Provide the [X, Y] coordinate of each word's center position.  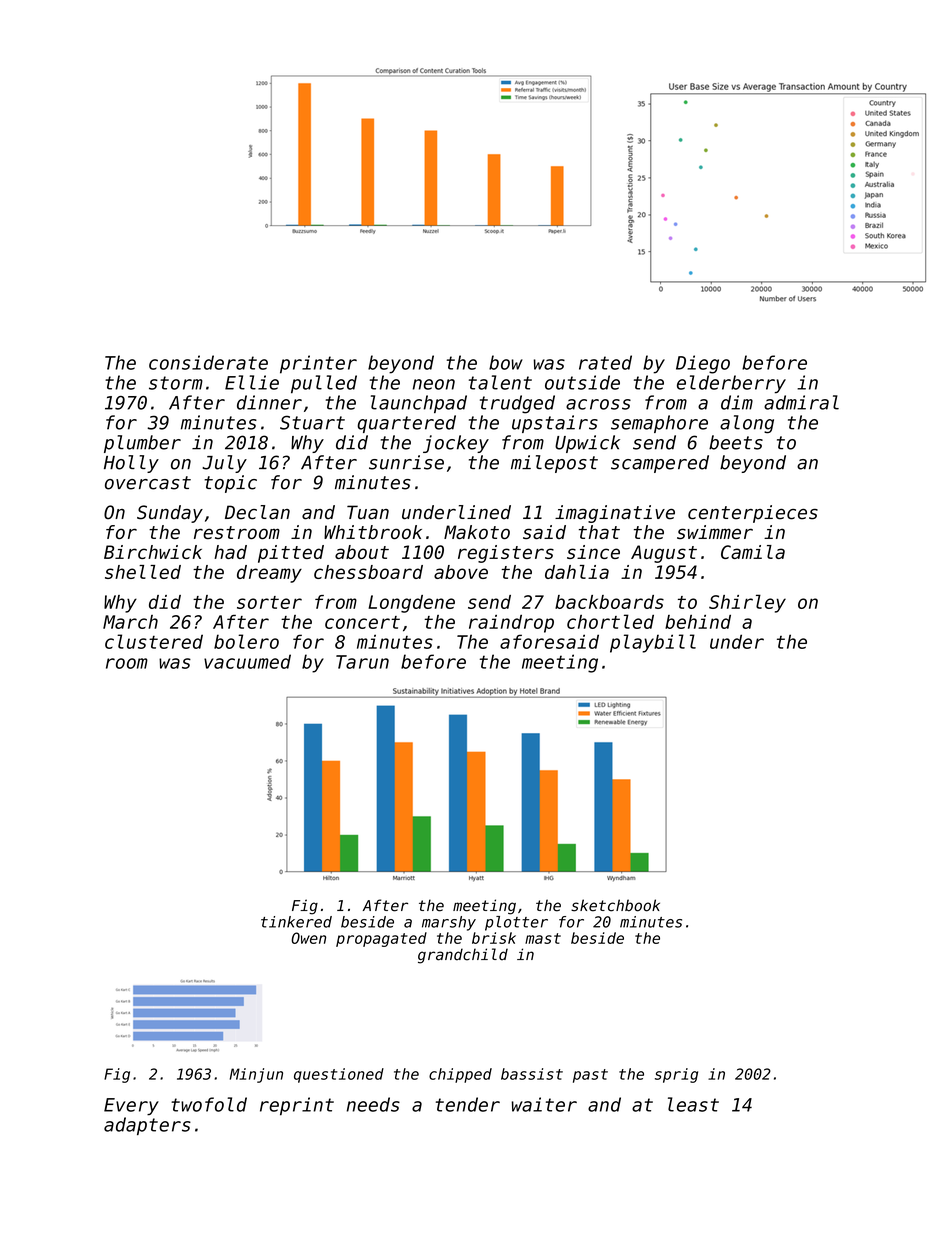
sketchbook [615, 905]
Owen [308, 938]
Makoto [477, 532]
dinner [269, 402]
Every [131, 1107]
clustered [154, 641]
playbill [653, 643]
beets [736, 442]
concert [362, 622]
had [230, 552]
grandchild [463, 956]
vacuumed [247, 661]
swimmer [715, 532]
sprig [676, 1075]
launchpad [419, 404]
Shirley [747, 603]
